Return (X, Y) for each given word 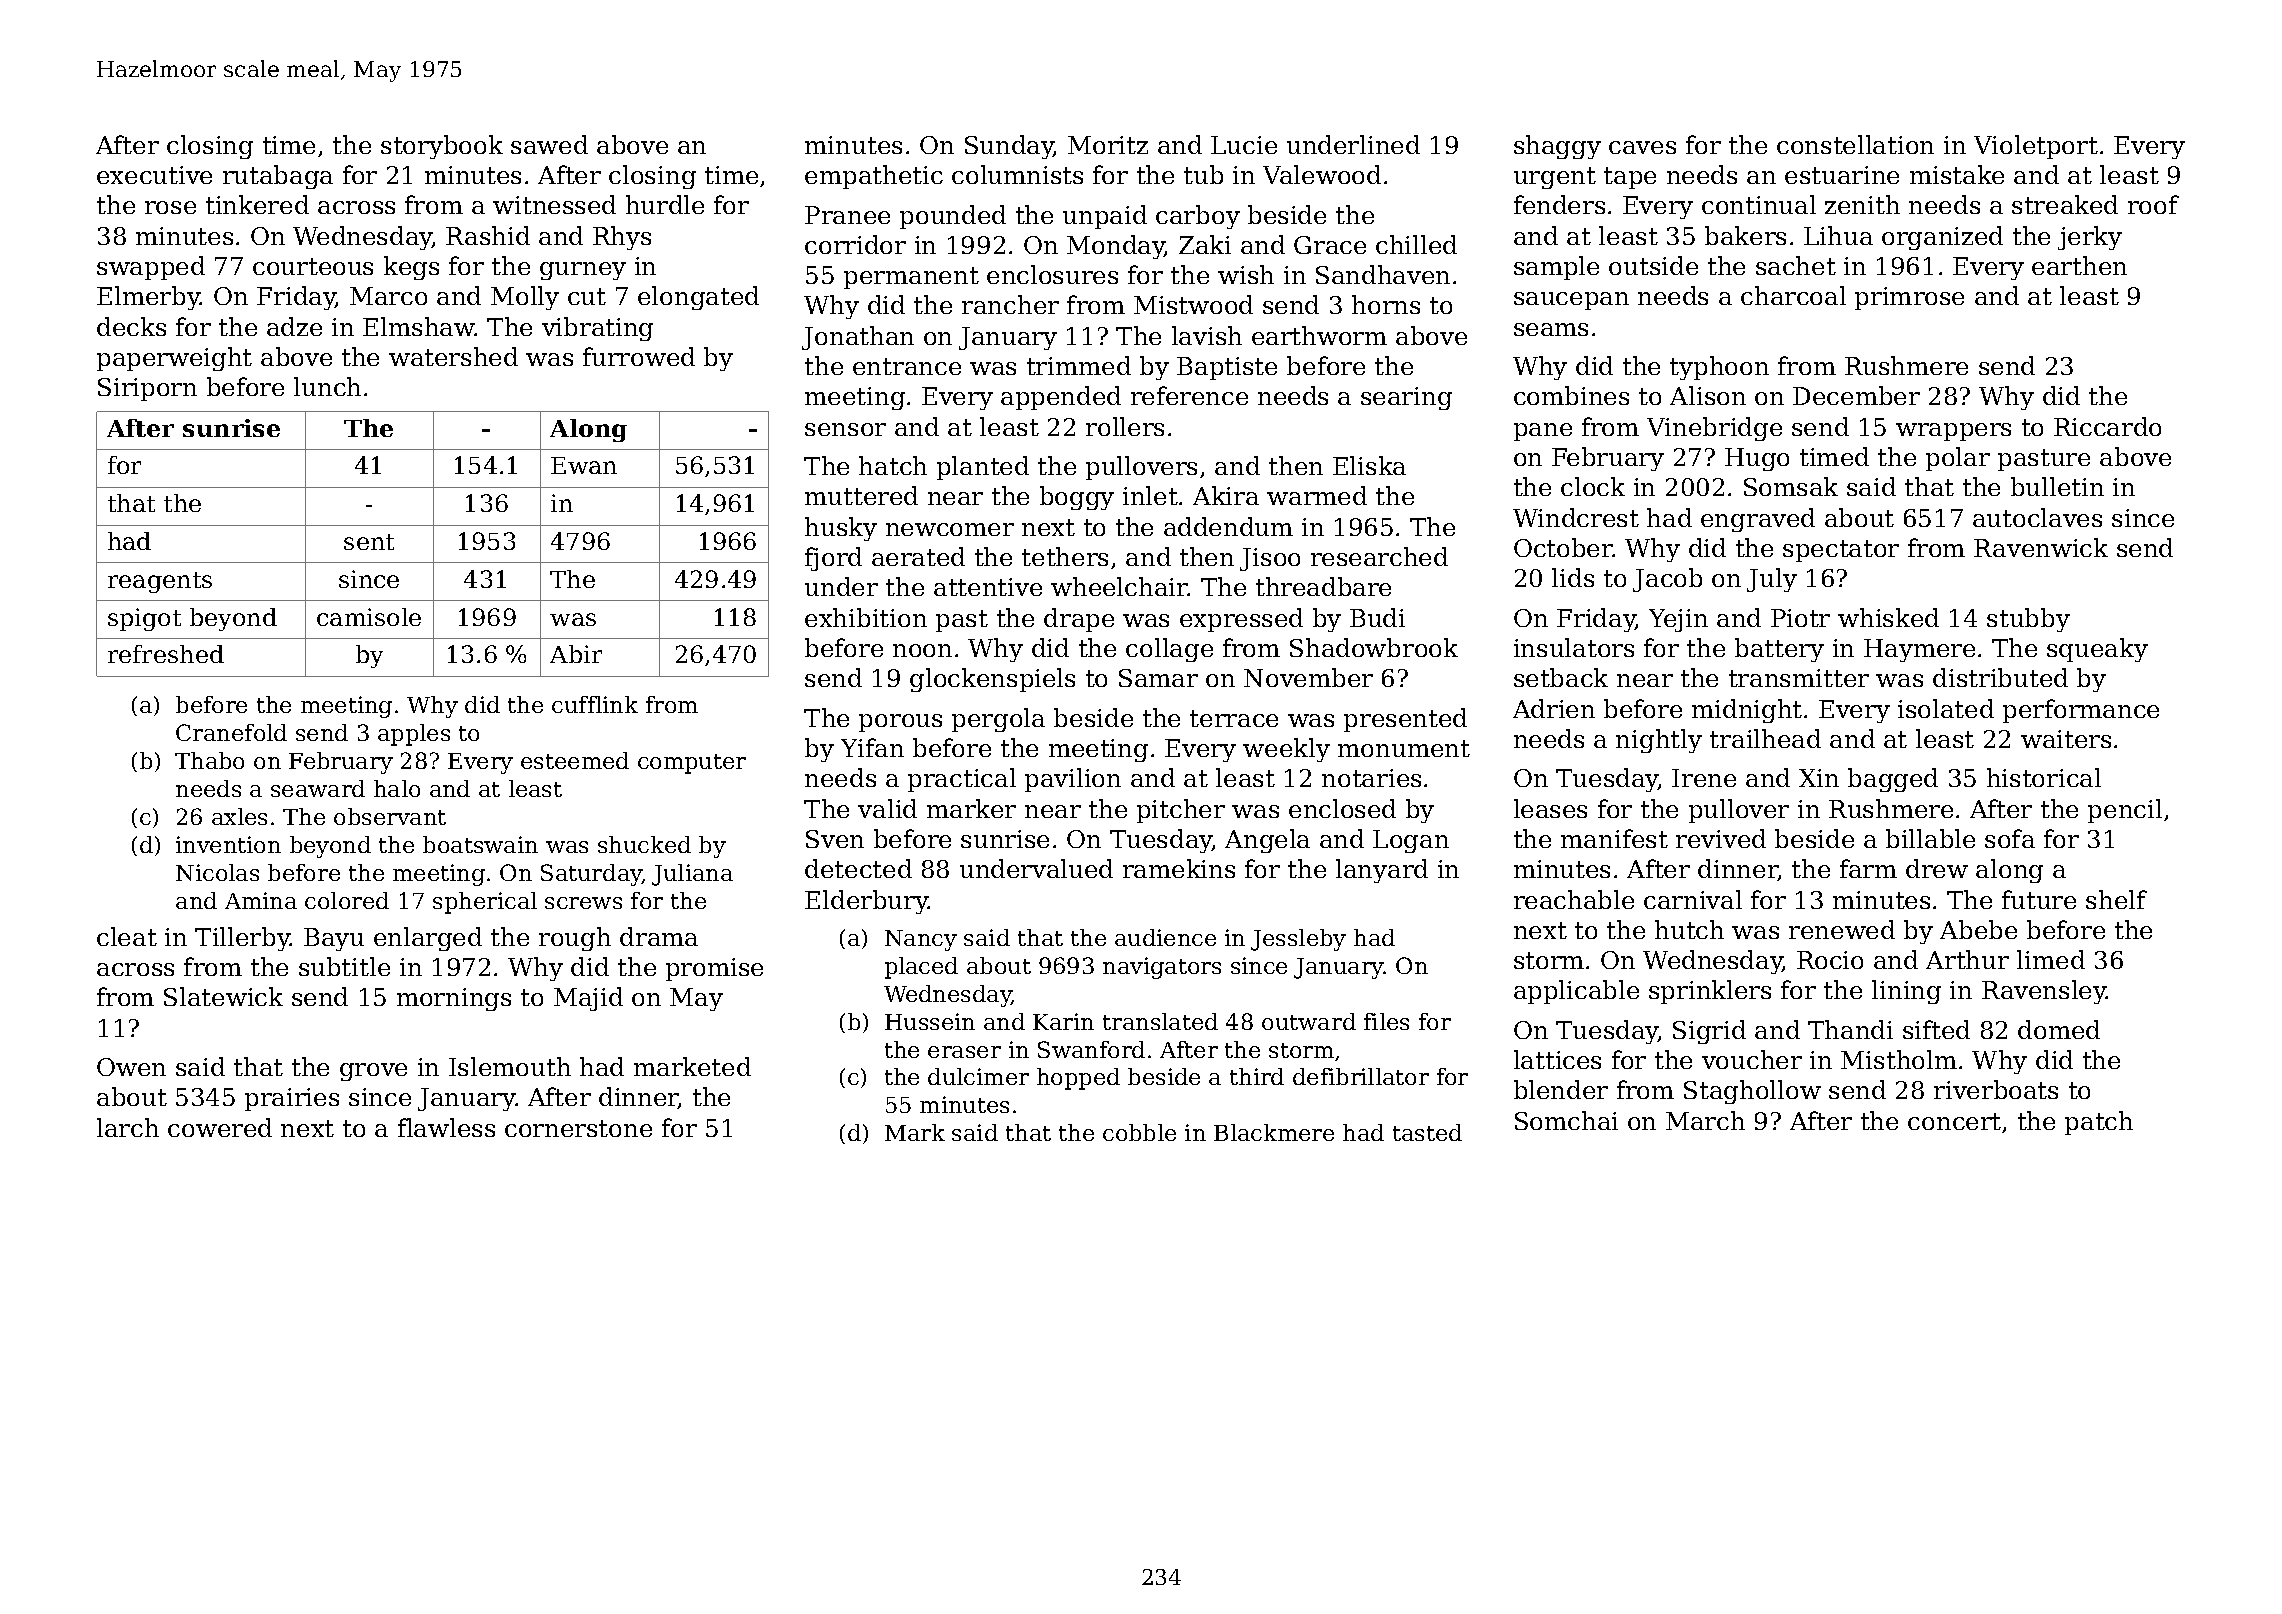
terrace (1234, 718)
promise (714, 969)
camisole (369, 617)
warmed (1317, 495)
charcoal (1793, 295)
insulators (1574, 647)
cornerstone (578, 1128)
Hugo (1757, 459)
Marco (388, 296)
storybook (442, 147)
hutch (1689, 929)
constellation (1855, 144)
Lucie (1244, 145)
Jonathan (858, 338)
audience (1165, 937)
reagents (160, 582)
